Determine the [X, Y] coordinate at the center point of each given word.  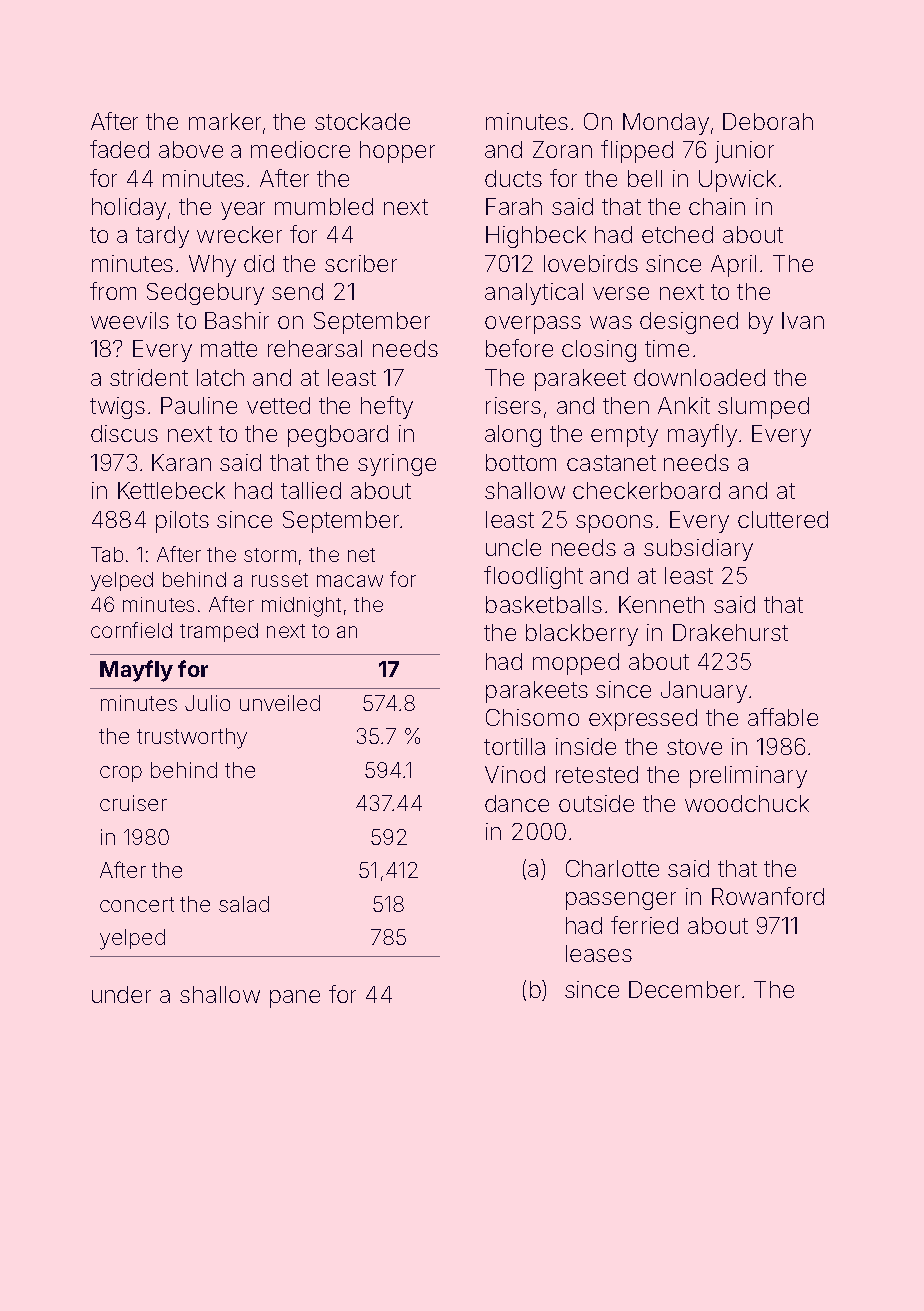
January [704, 692]
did [259, 263]
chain [717, 206]
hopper [397, 152]
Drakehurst [730, 632]
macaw [350, 581]
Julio [207, 703]
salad [244, 904]
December [684, 989]
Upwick [737, 181]
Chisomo [532, 717]
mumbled [324, 206]
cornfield [131, 630]
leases [599, 953]
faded [119, 149]
